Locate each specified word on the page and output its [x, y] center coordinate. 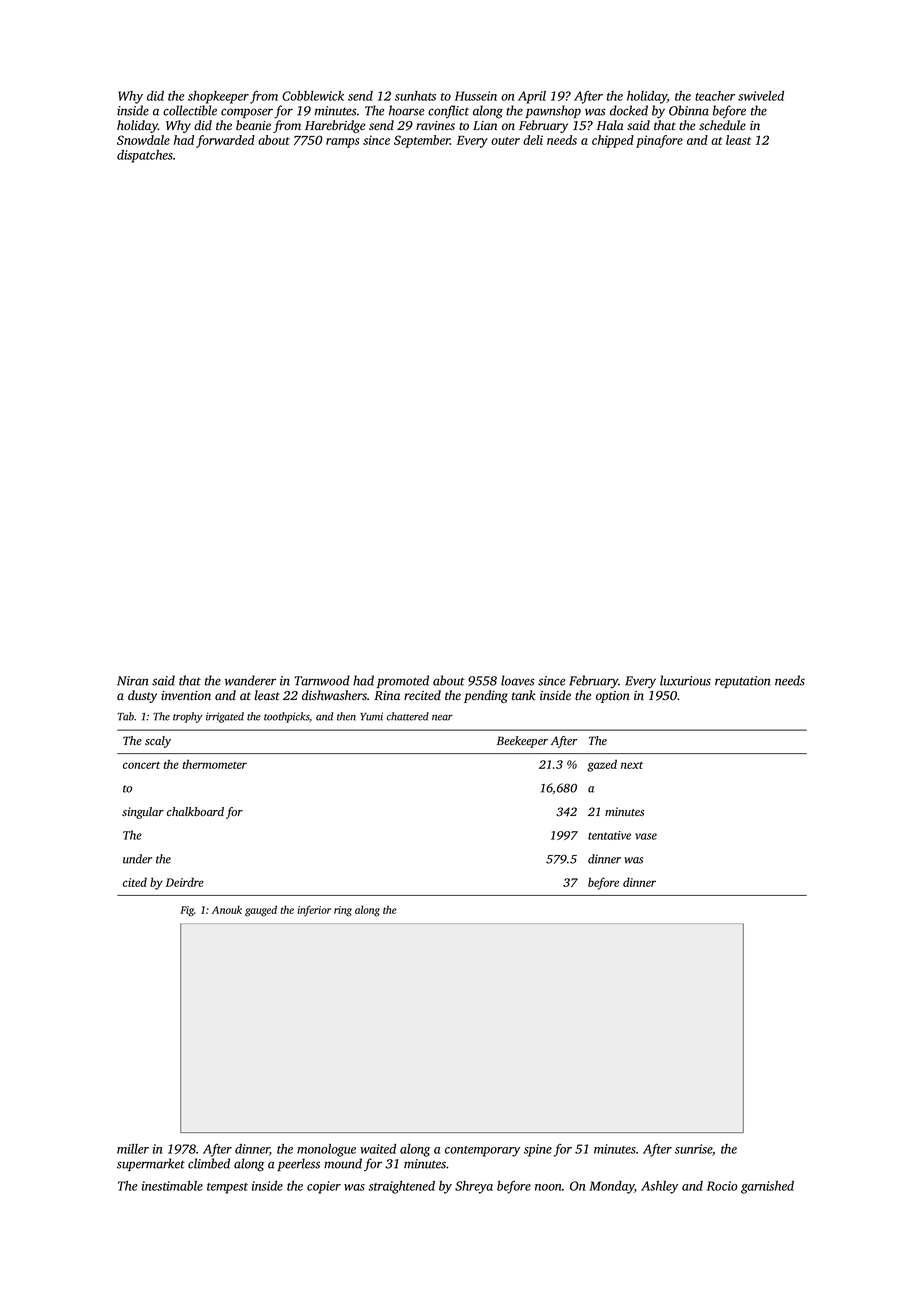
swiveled [761, 96]
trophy [187, 717]
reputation [742, 682]
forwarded [225, 141]
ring [343, 911]
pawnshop [553, 111]
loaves [518, 680]
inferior [314, 910]
